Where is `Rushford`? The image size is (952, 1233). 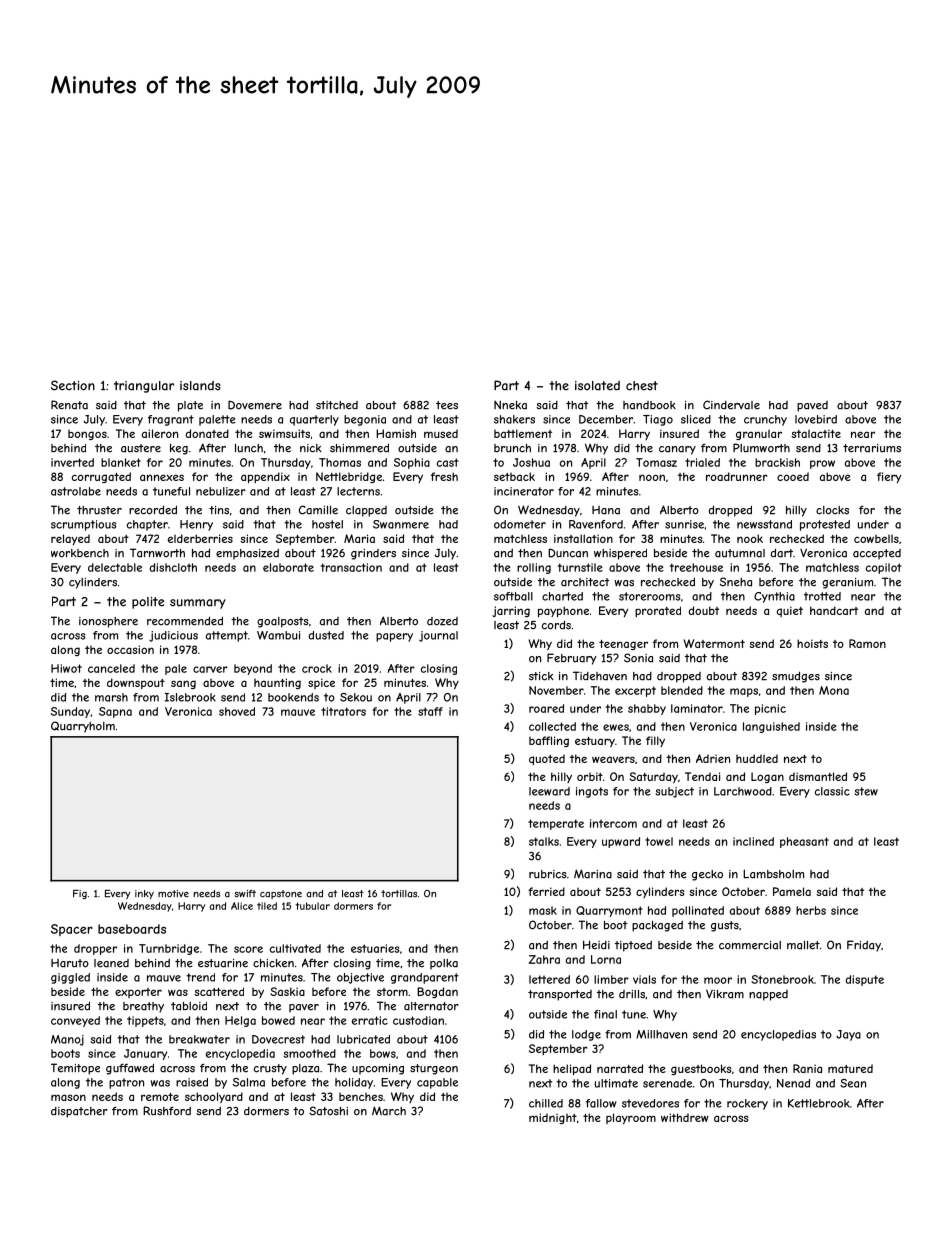 Rushford is located at coordinates (167, 1111).
